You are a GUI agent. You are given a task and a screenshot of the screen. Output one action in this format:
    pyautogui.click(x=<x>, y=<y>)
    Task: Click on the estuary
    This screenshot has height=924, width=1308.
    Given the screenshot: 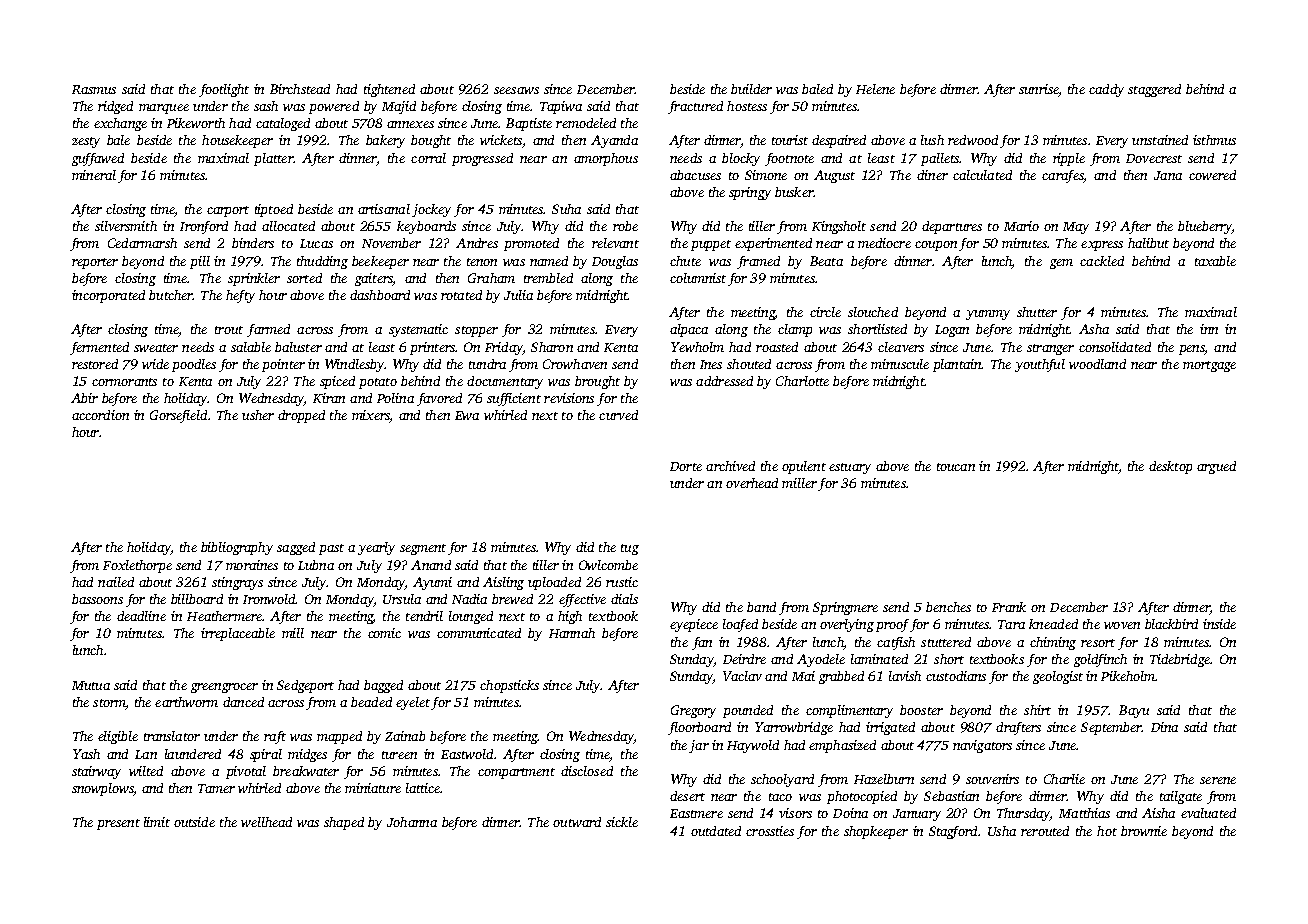 What is the action you would take?
    pyautogui.click(x=850, y=468)
